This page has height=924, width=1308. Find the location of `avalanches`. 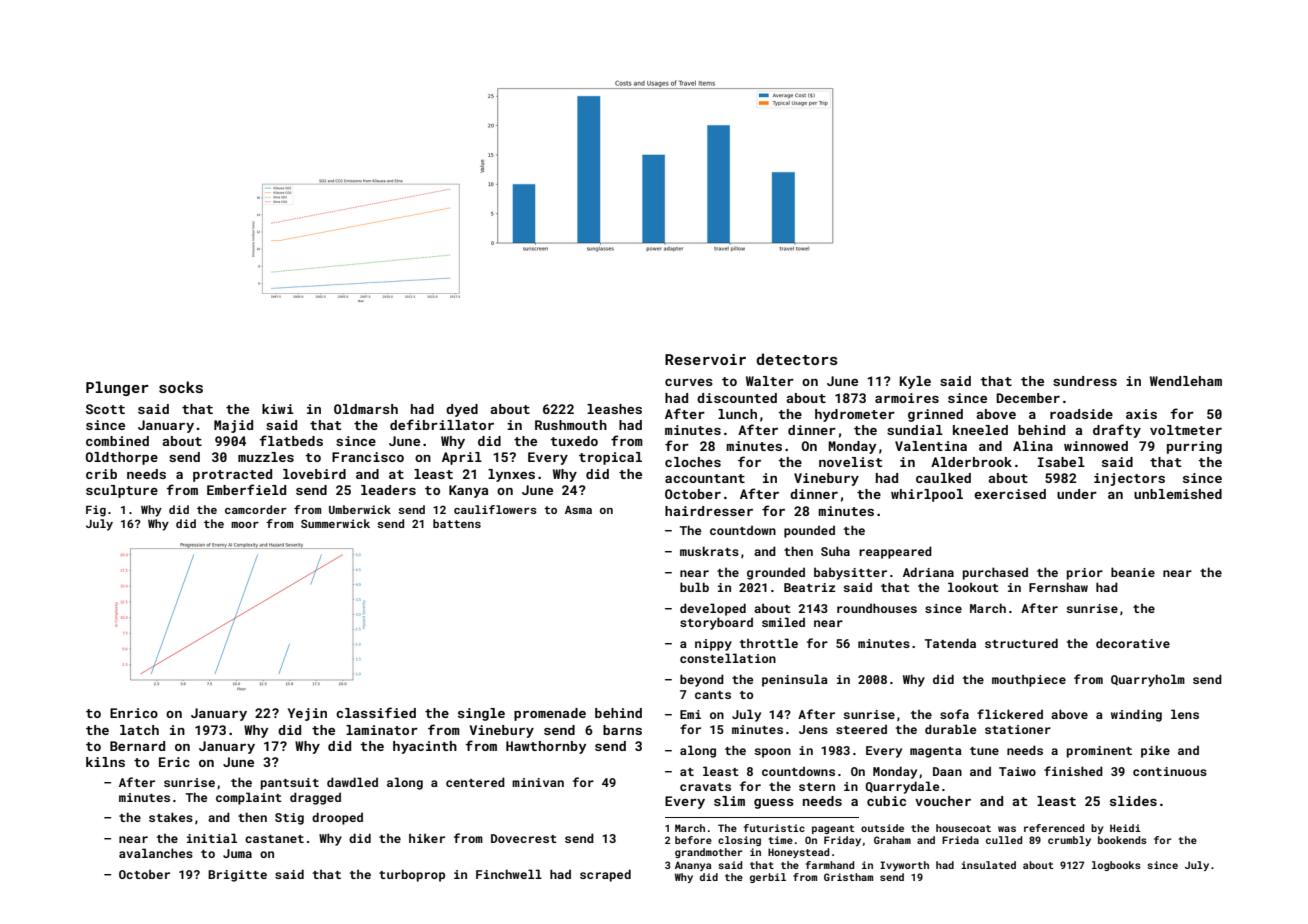

avalanches is located at coordinates (156, 853).
